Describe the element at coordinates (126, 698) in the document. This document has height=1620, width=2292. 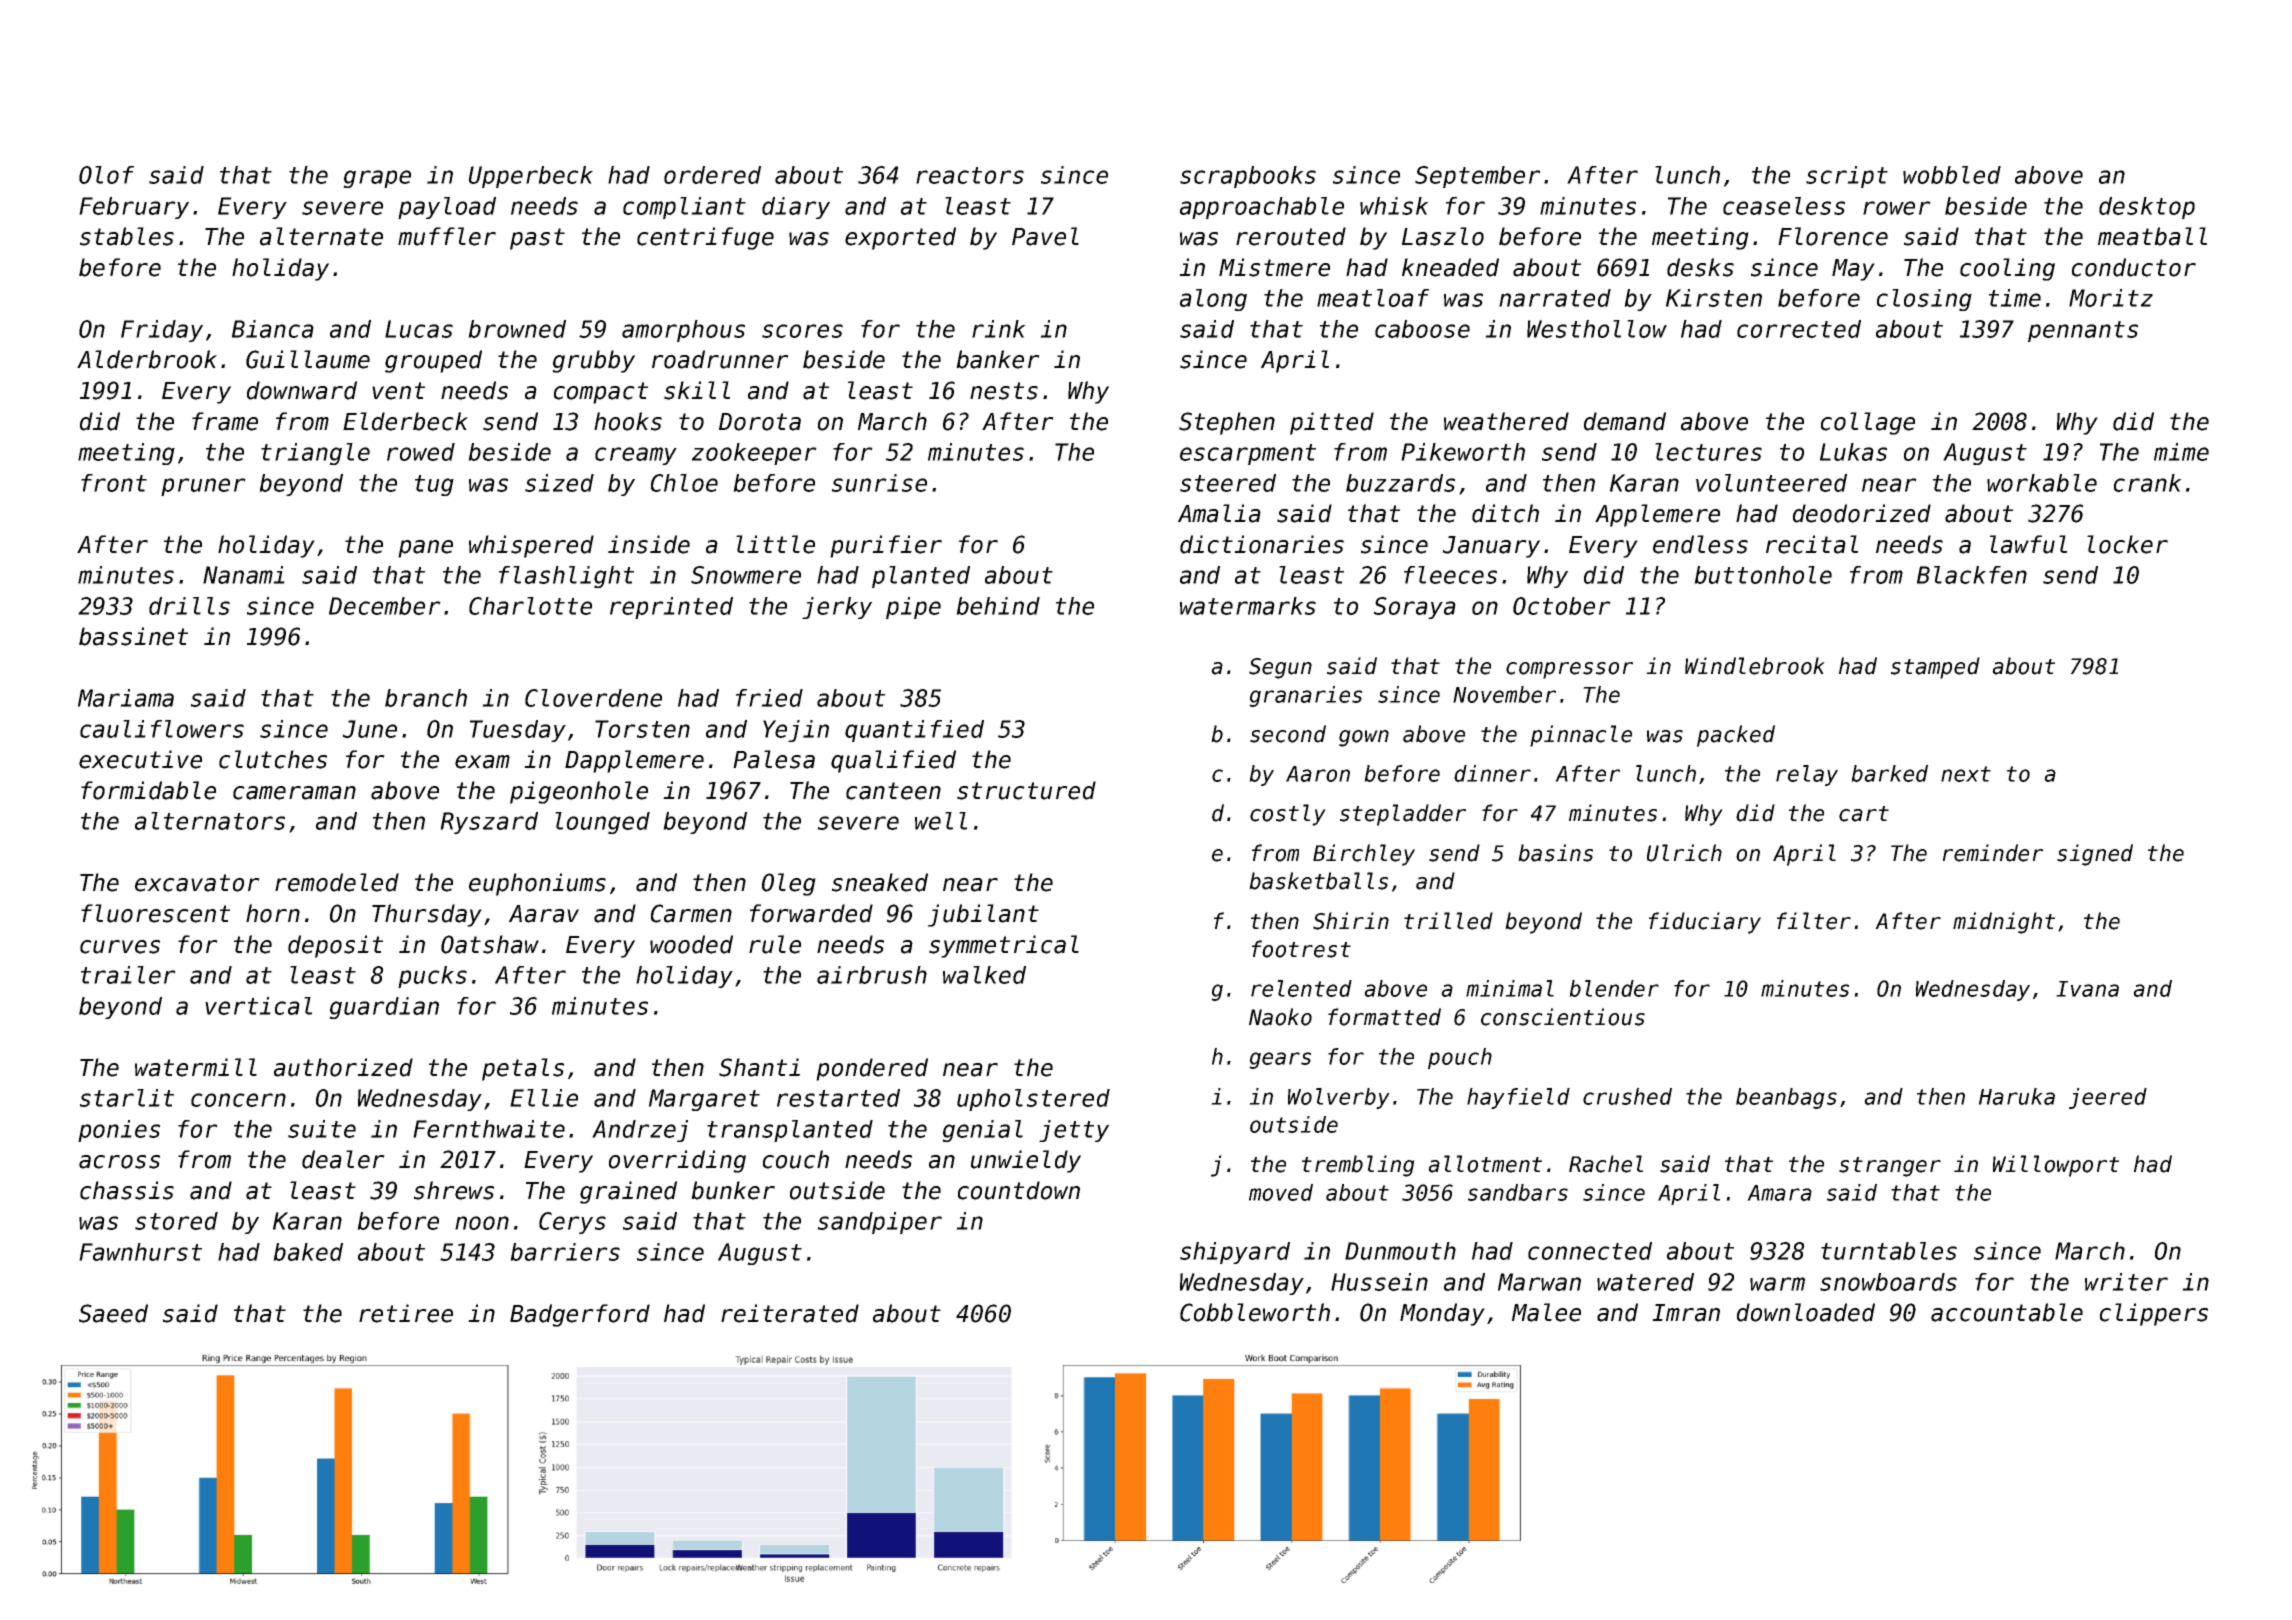
I see `Mariama` at that location.
